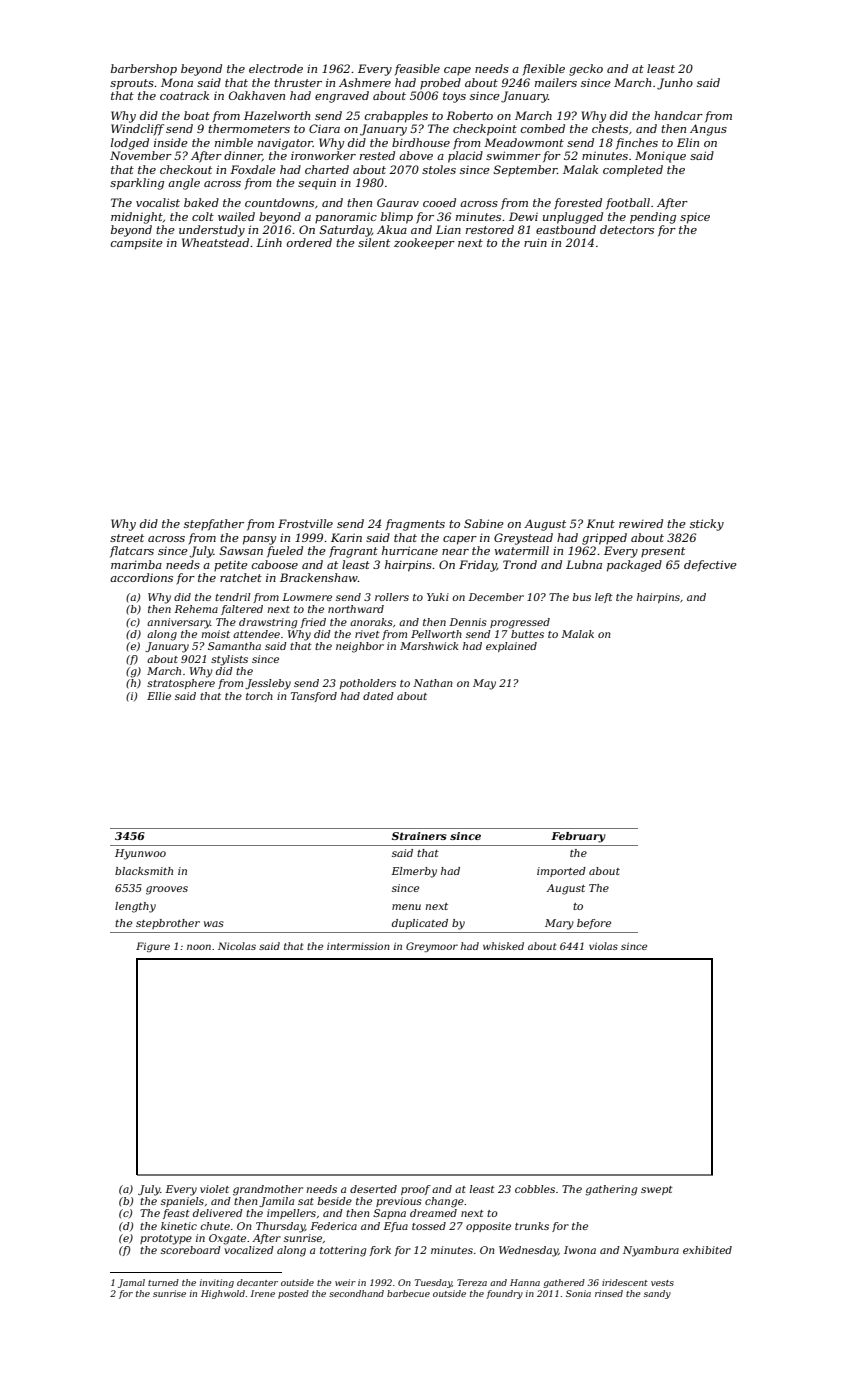 The image size is (849, 1400). I want to click on feasible, so click(417, 70).
